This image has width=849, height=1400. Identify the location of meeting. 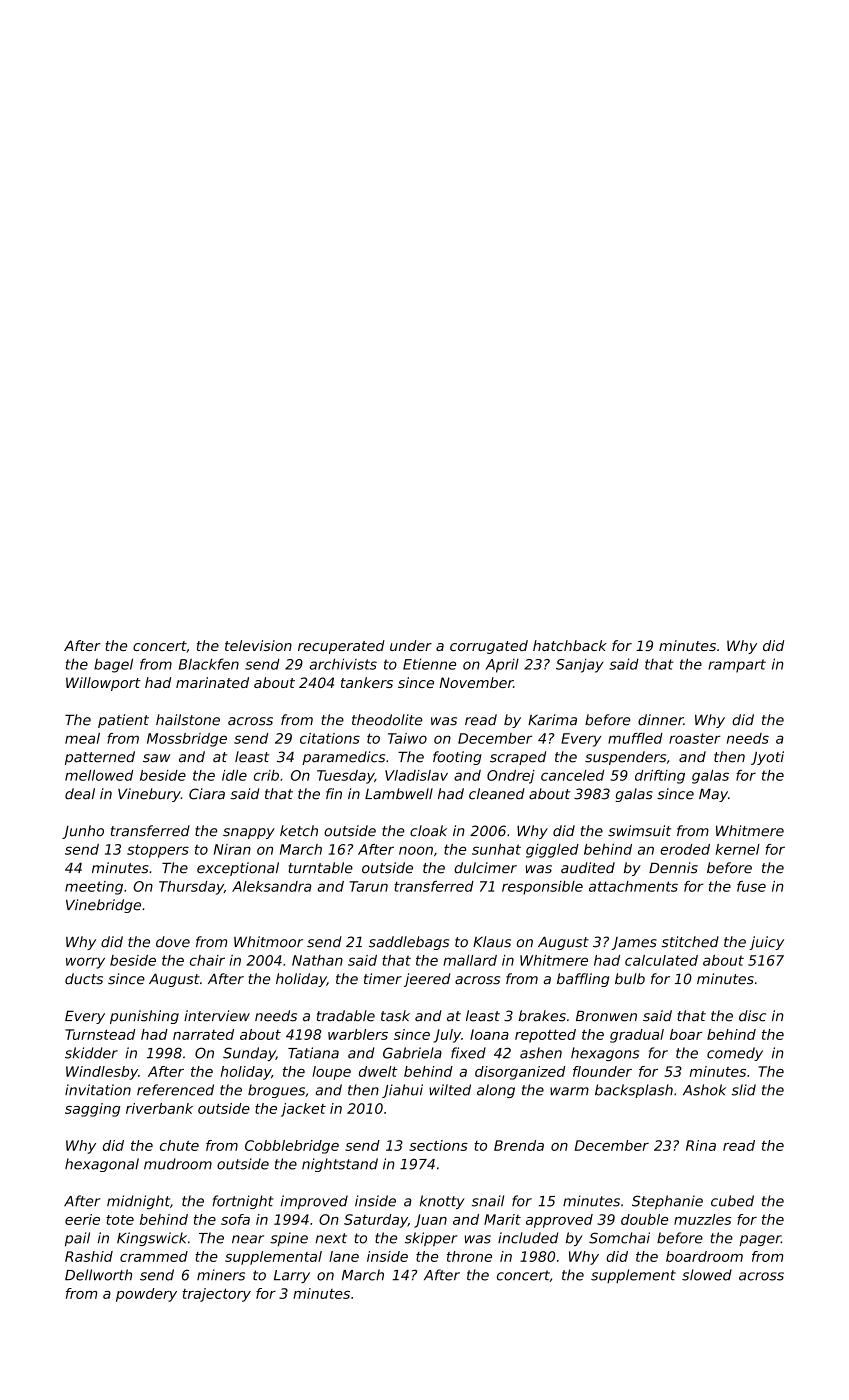
(94, 888).
